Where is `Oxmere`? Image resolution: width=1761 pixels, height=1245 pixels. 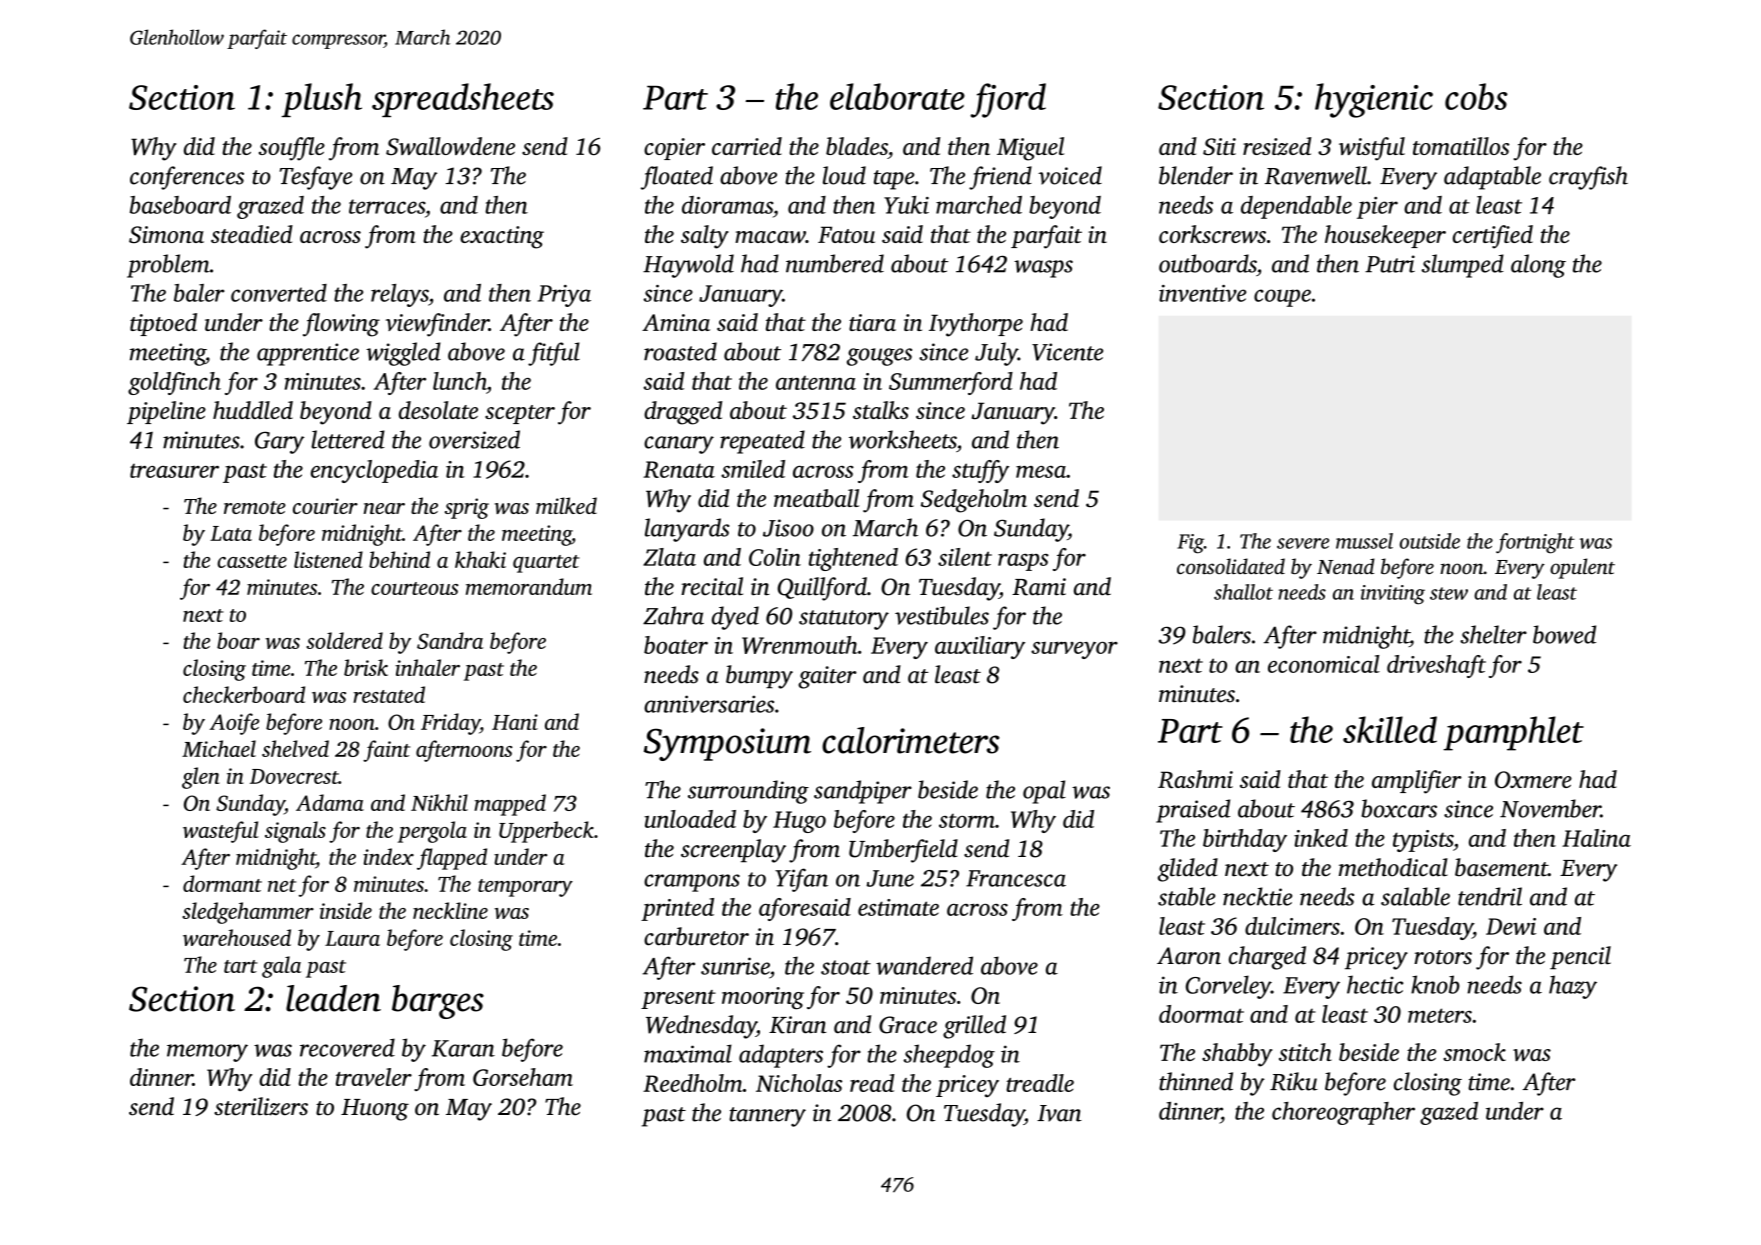
Oxmere is located at coordinates (1533, 780).
